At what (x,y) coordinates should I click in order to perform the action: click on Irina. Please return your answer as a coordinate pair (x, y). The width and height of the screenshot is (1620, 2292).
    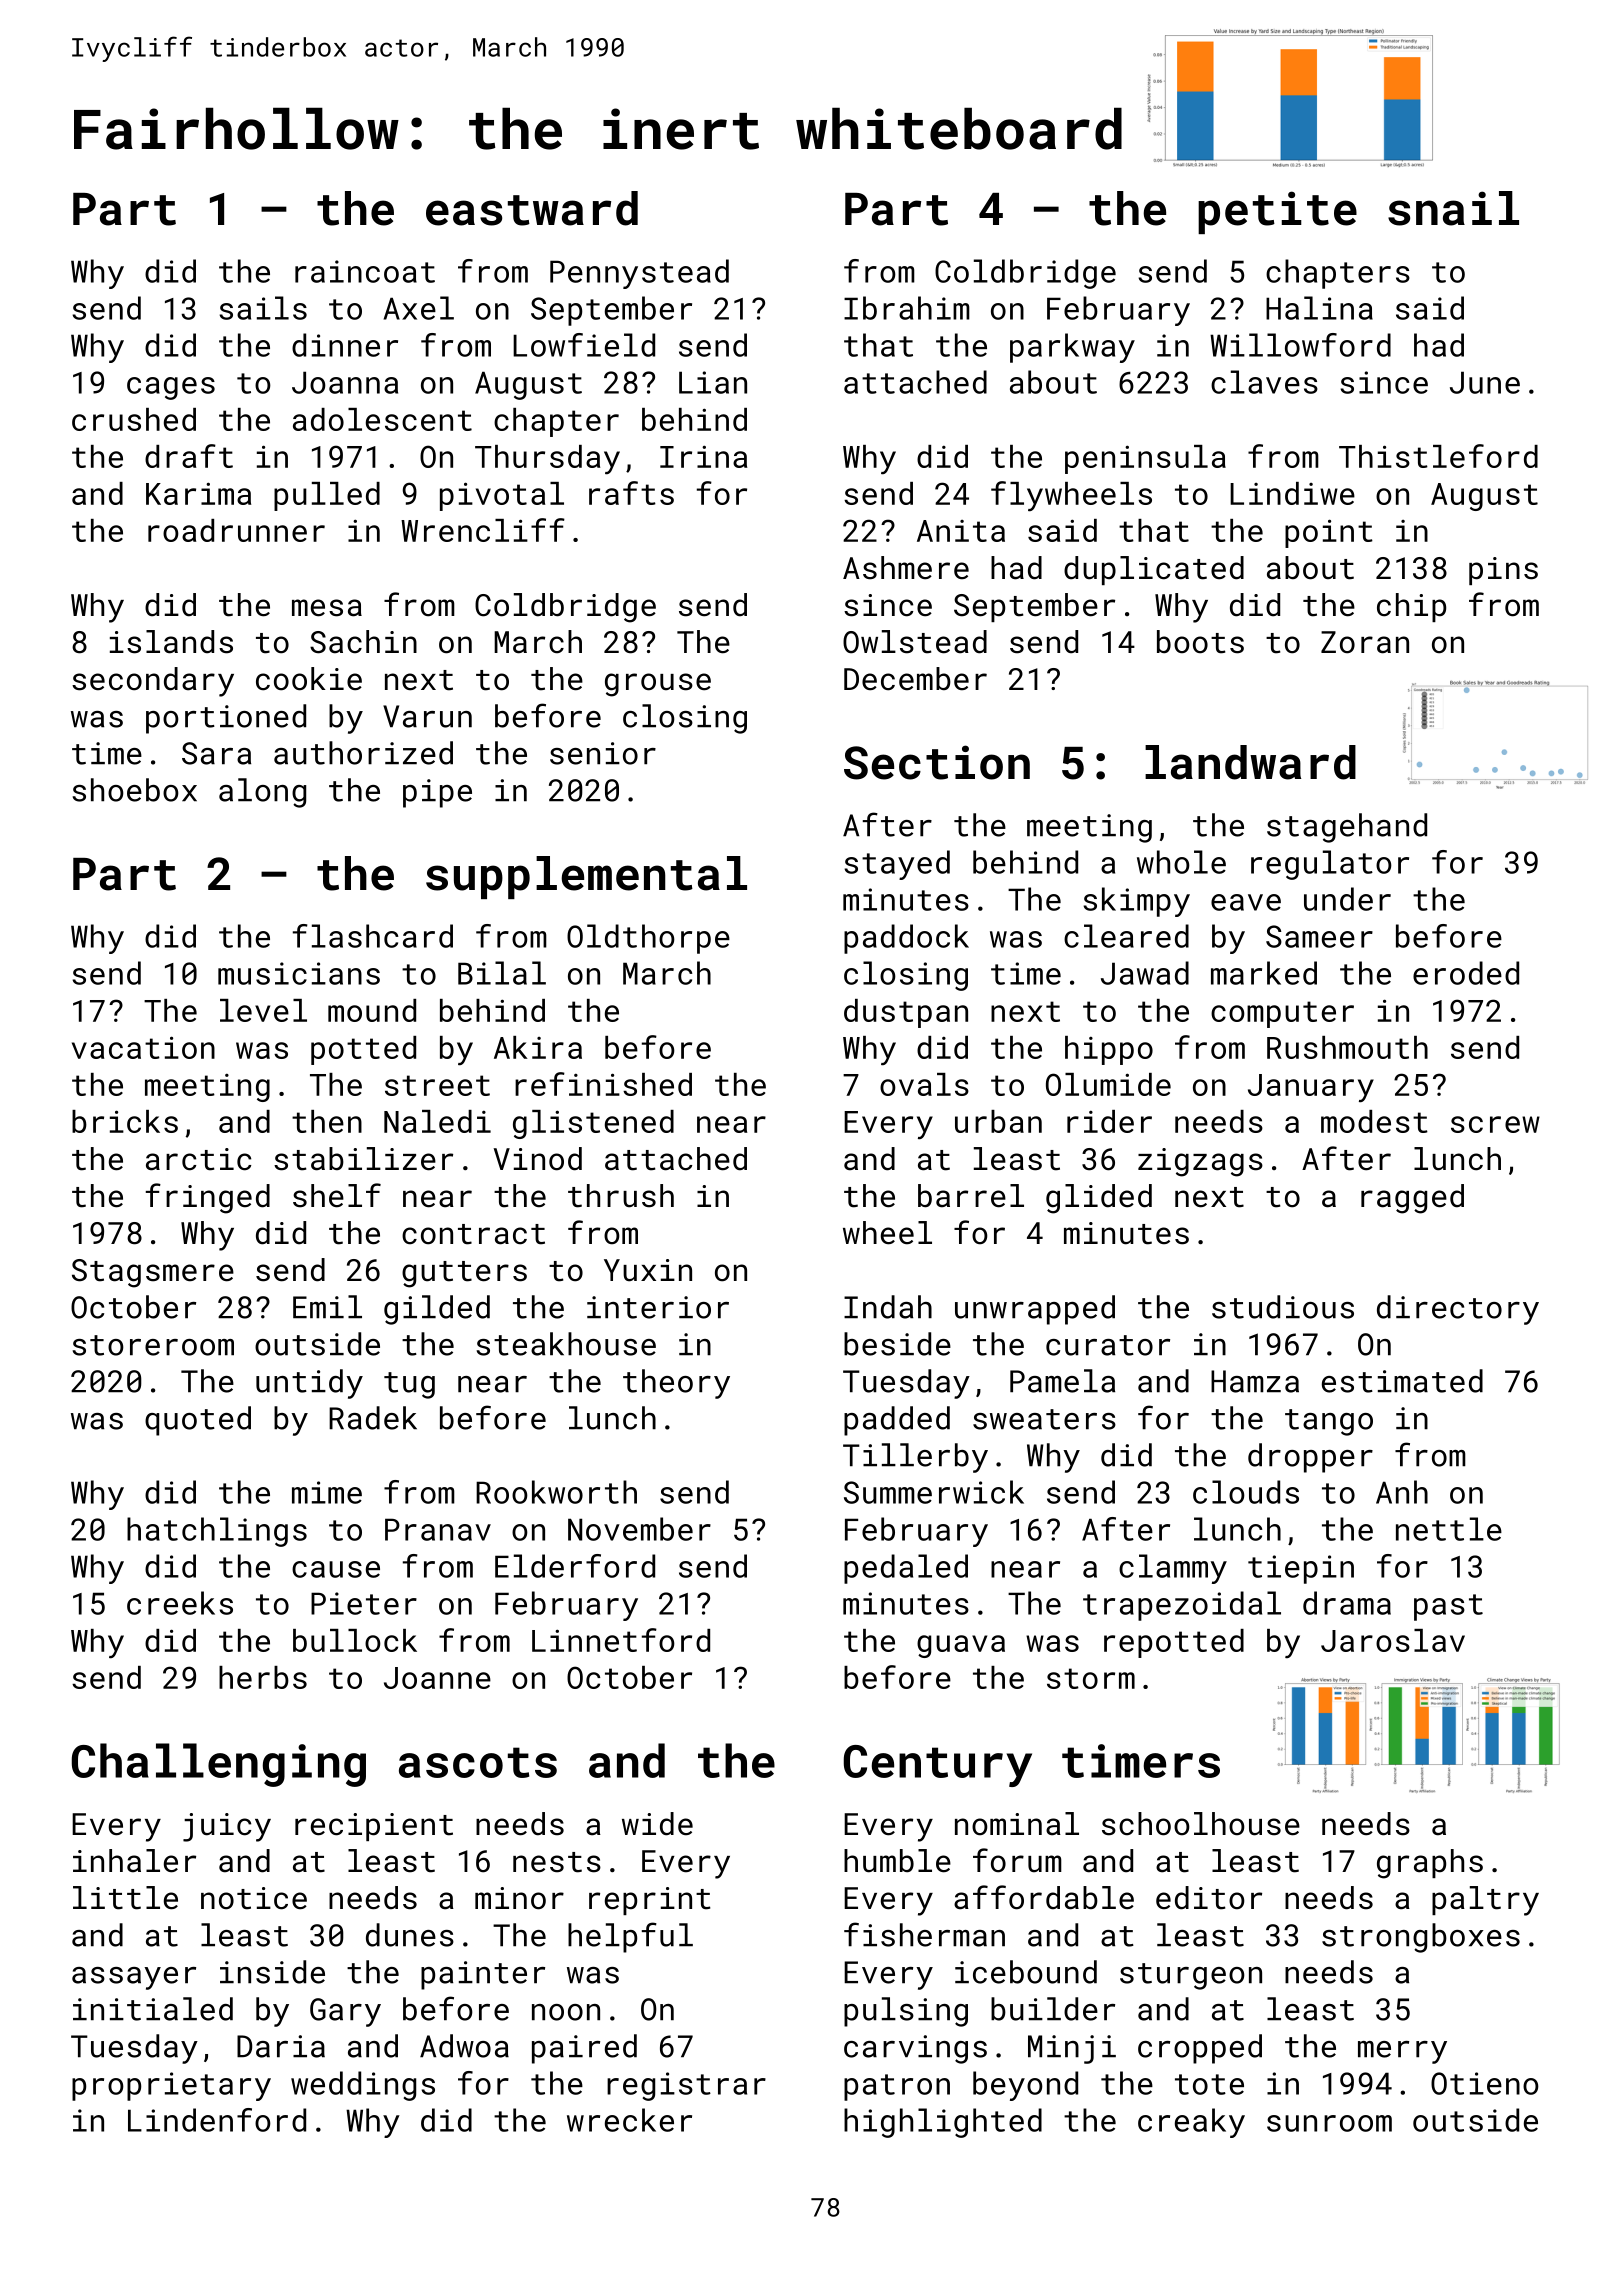
    Looking at the image, I should click on (703, 456).
